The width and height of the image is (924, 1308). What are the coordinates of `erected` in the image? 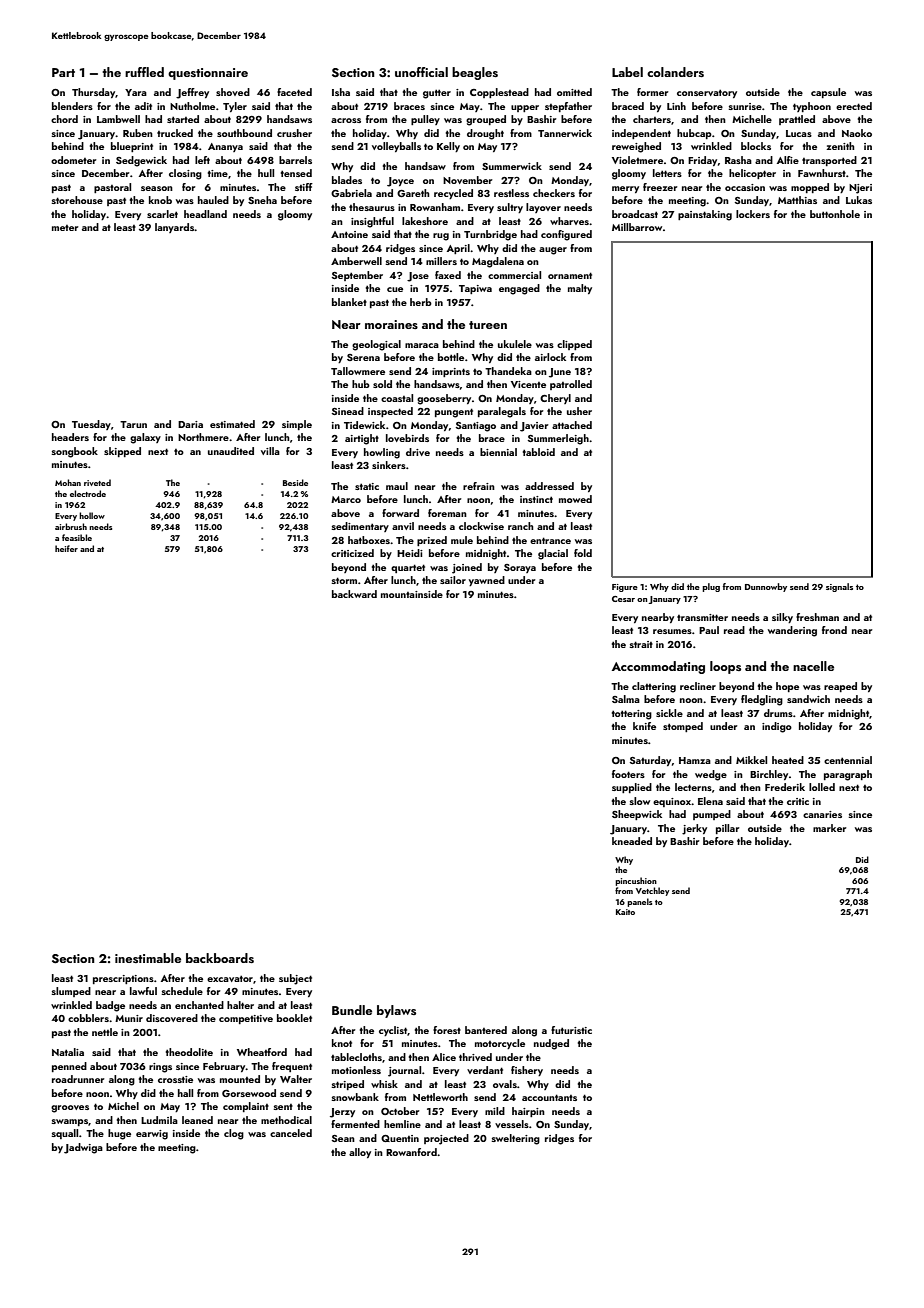 It's located at (854, 106).
